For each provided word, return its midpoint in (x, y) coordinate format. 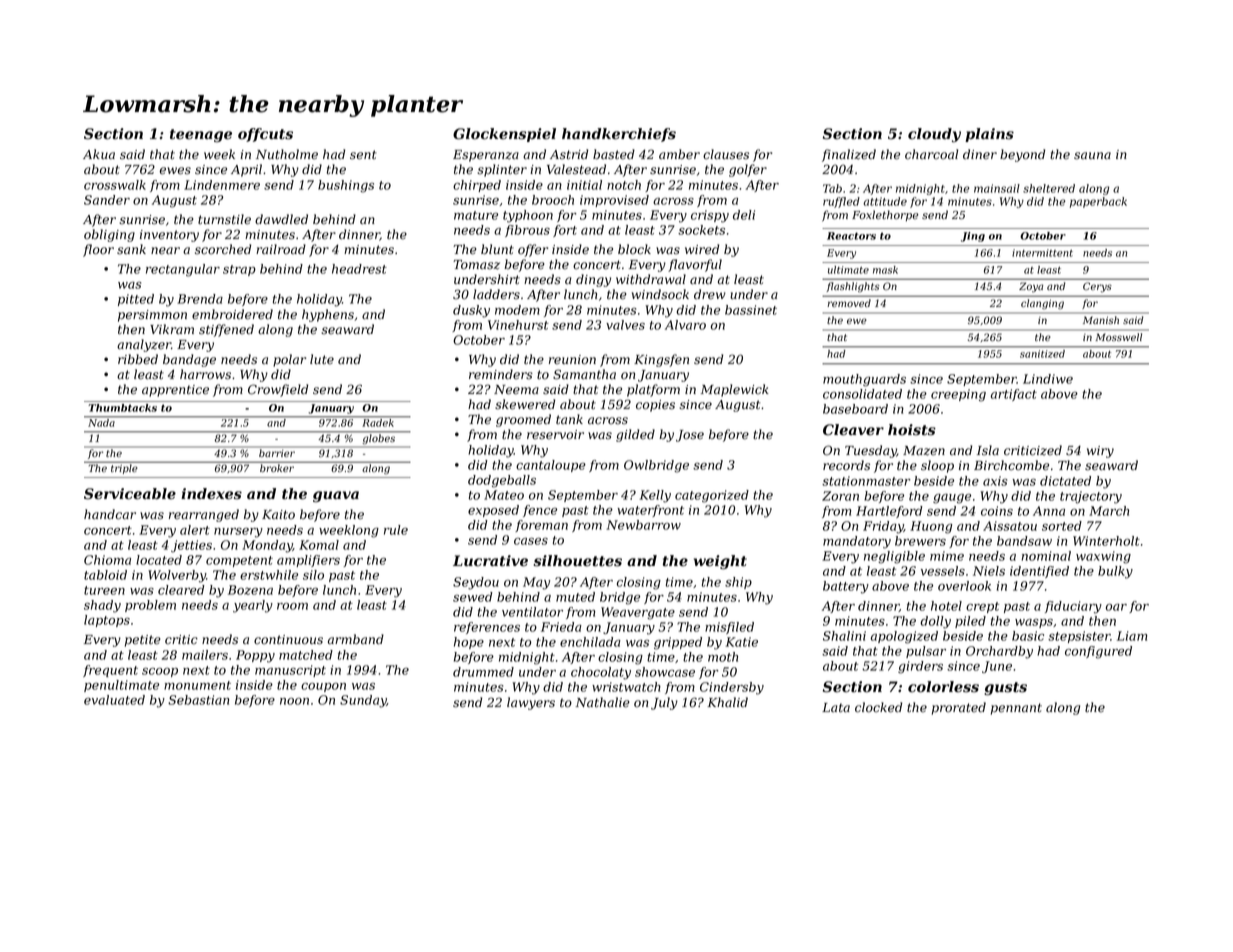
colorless (943, 687)
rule (396, 530)
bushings (346, 186)
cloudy (934, 135)
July (664, 703)
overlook (964, 586)
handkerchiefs (619, 135)
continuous (288, 640)
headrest (359, 269)
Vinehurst (518, 325)
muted (575, 597)
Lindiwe (1048, 379)
